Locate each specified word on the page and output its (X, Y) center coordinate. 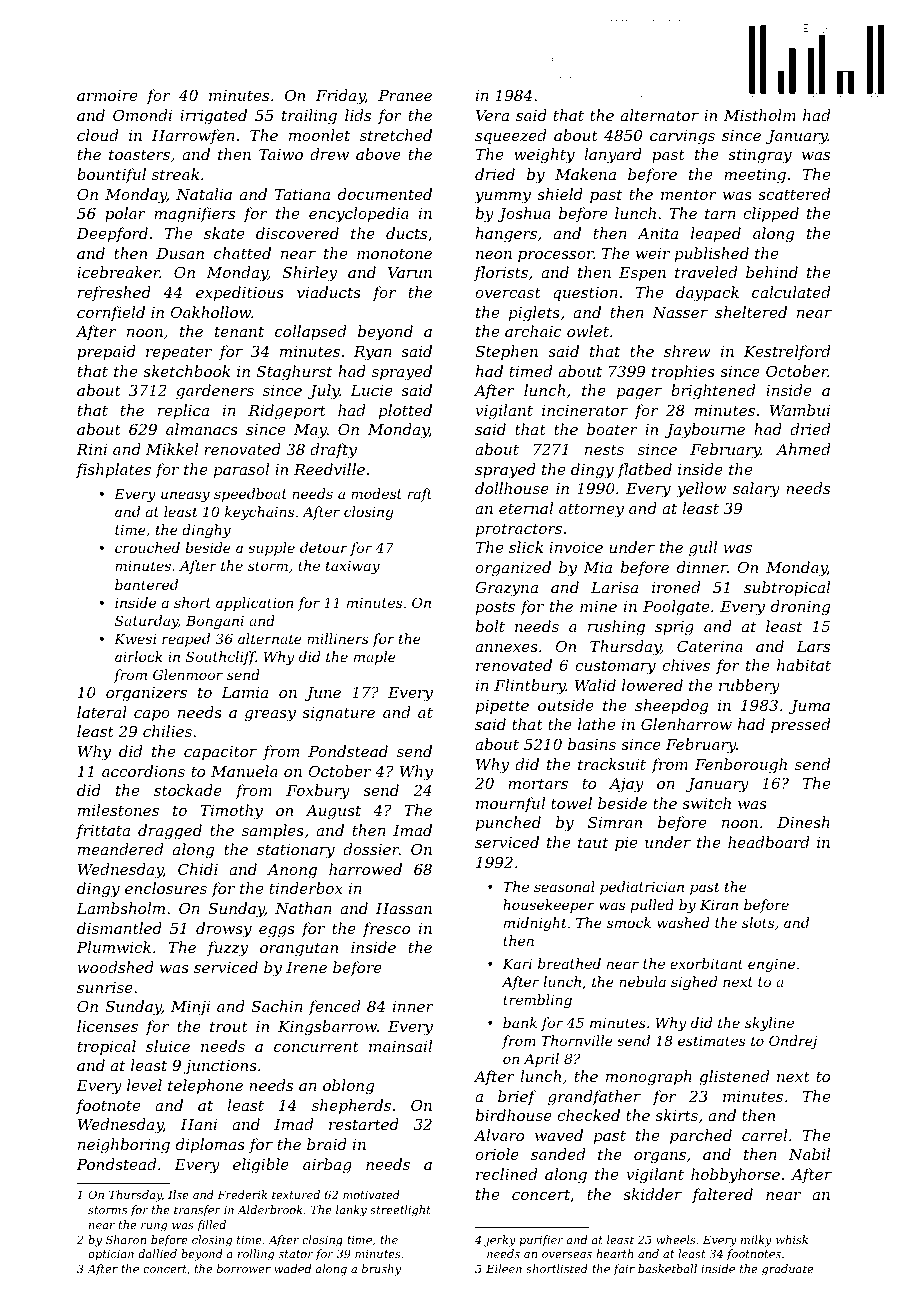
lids (358, 115)
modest (376, 493)
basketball (667, 1268)
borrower (244, 1268)
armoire (107, 95)
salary (756, 490)
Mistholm (760, 115)
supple (271, 549)
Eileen (504, 1268)
